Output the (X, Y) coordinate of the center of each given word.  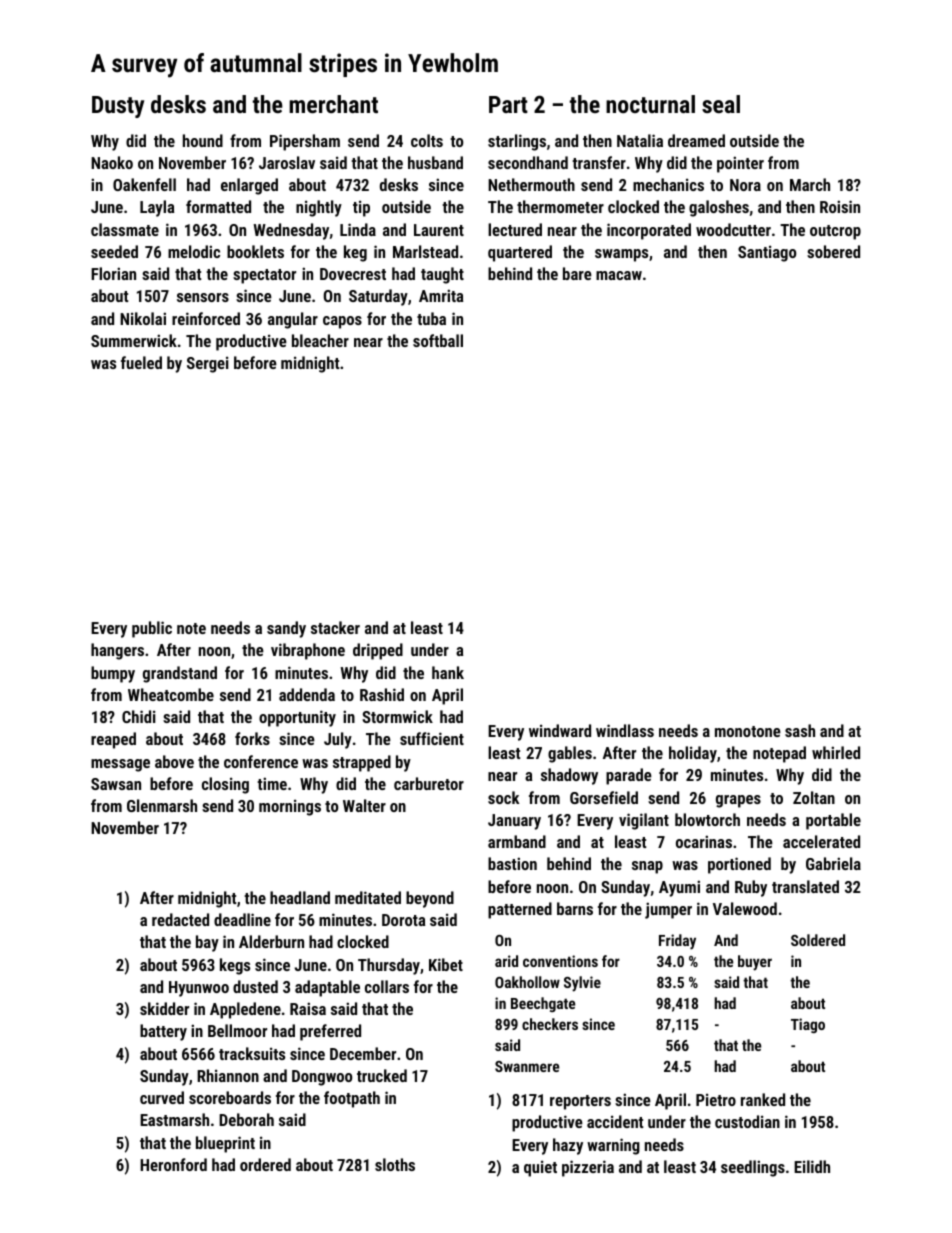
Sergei (208, 364)
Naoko (112, 162)
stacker (335, 627)
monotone (748, 731)
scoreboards (230, 1097)
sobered (833, 251)
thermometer (560, 206)
